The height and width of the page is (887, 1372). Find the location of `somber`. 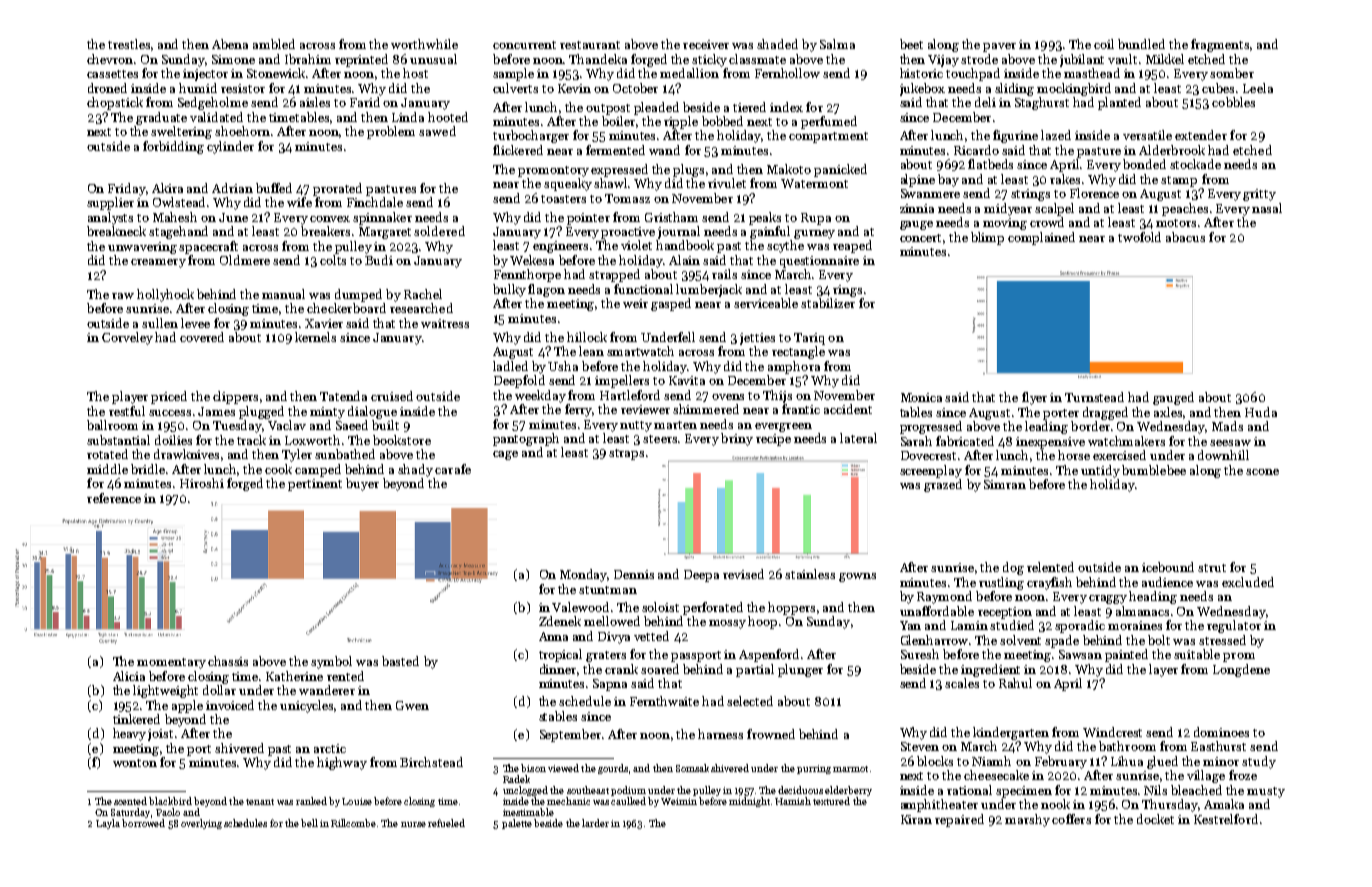

somber is located at coordinates (1232, 73).
